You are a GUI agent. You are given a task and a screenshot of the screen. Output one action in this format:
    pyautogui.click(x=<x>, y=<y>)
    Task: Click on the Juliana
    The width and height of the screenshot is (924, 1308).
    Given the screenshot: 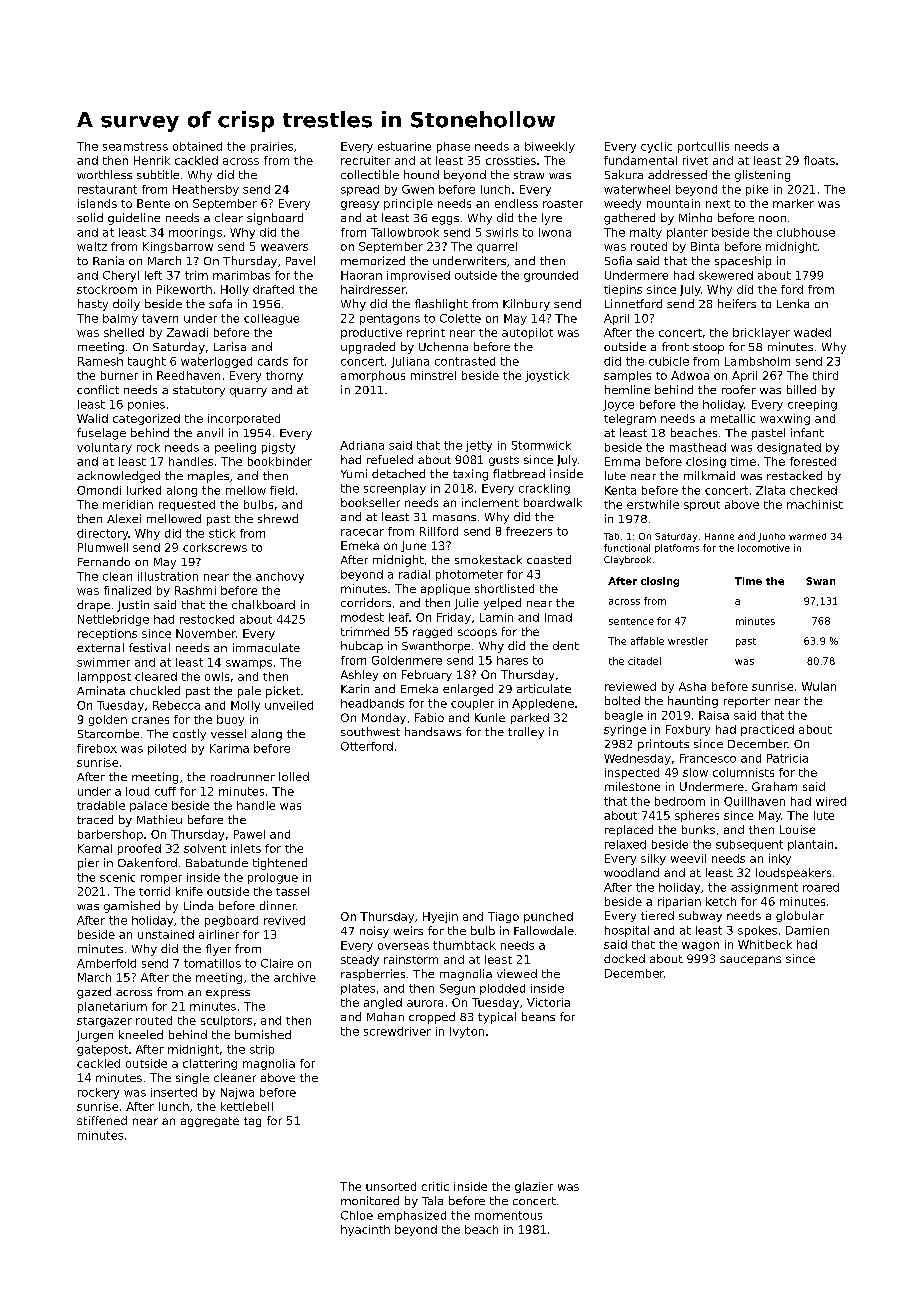 What is the action you would take?
    pyautogui.click(x=410, y=362)
